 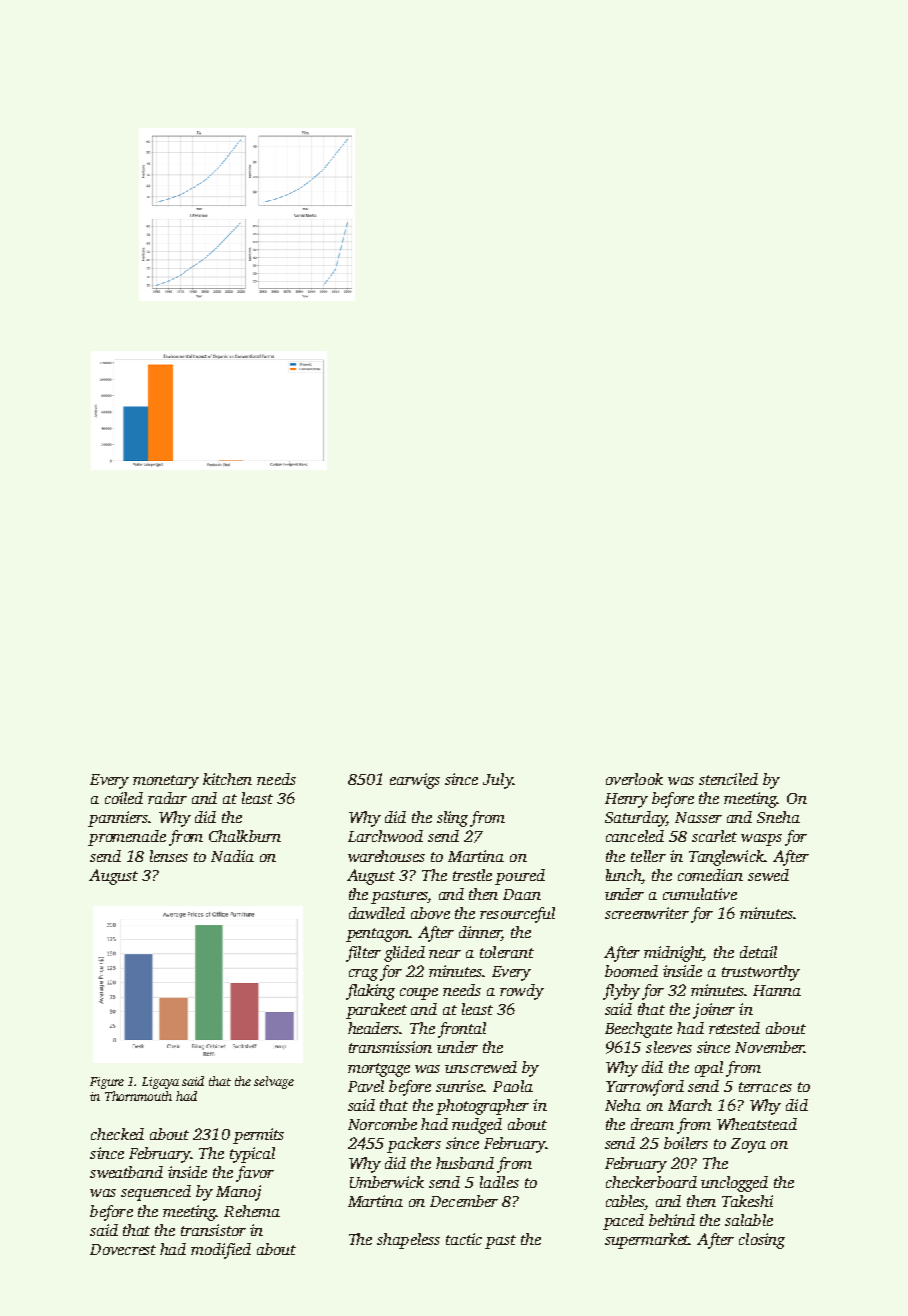 I want to click on transistor, so click(x=213, y=1230).
